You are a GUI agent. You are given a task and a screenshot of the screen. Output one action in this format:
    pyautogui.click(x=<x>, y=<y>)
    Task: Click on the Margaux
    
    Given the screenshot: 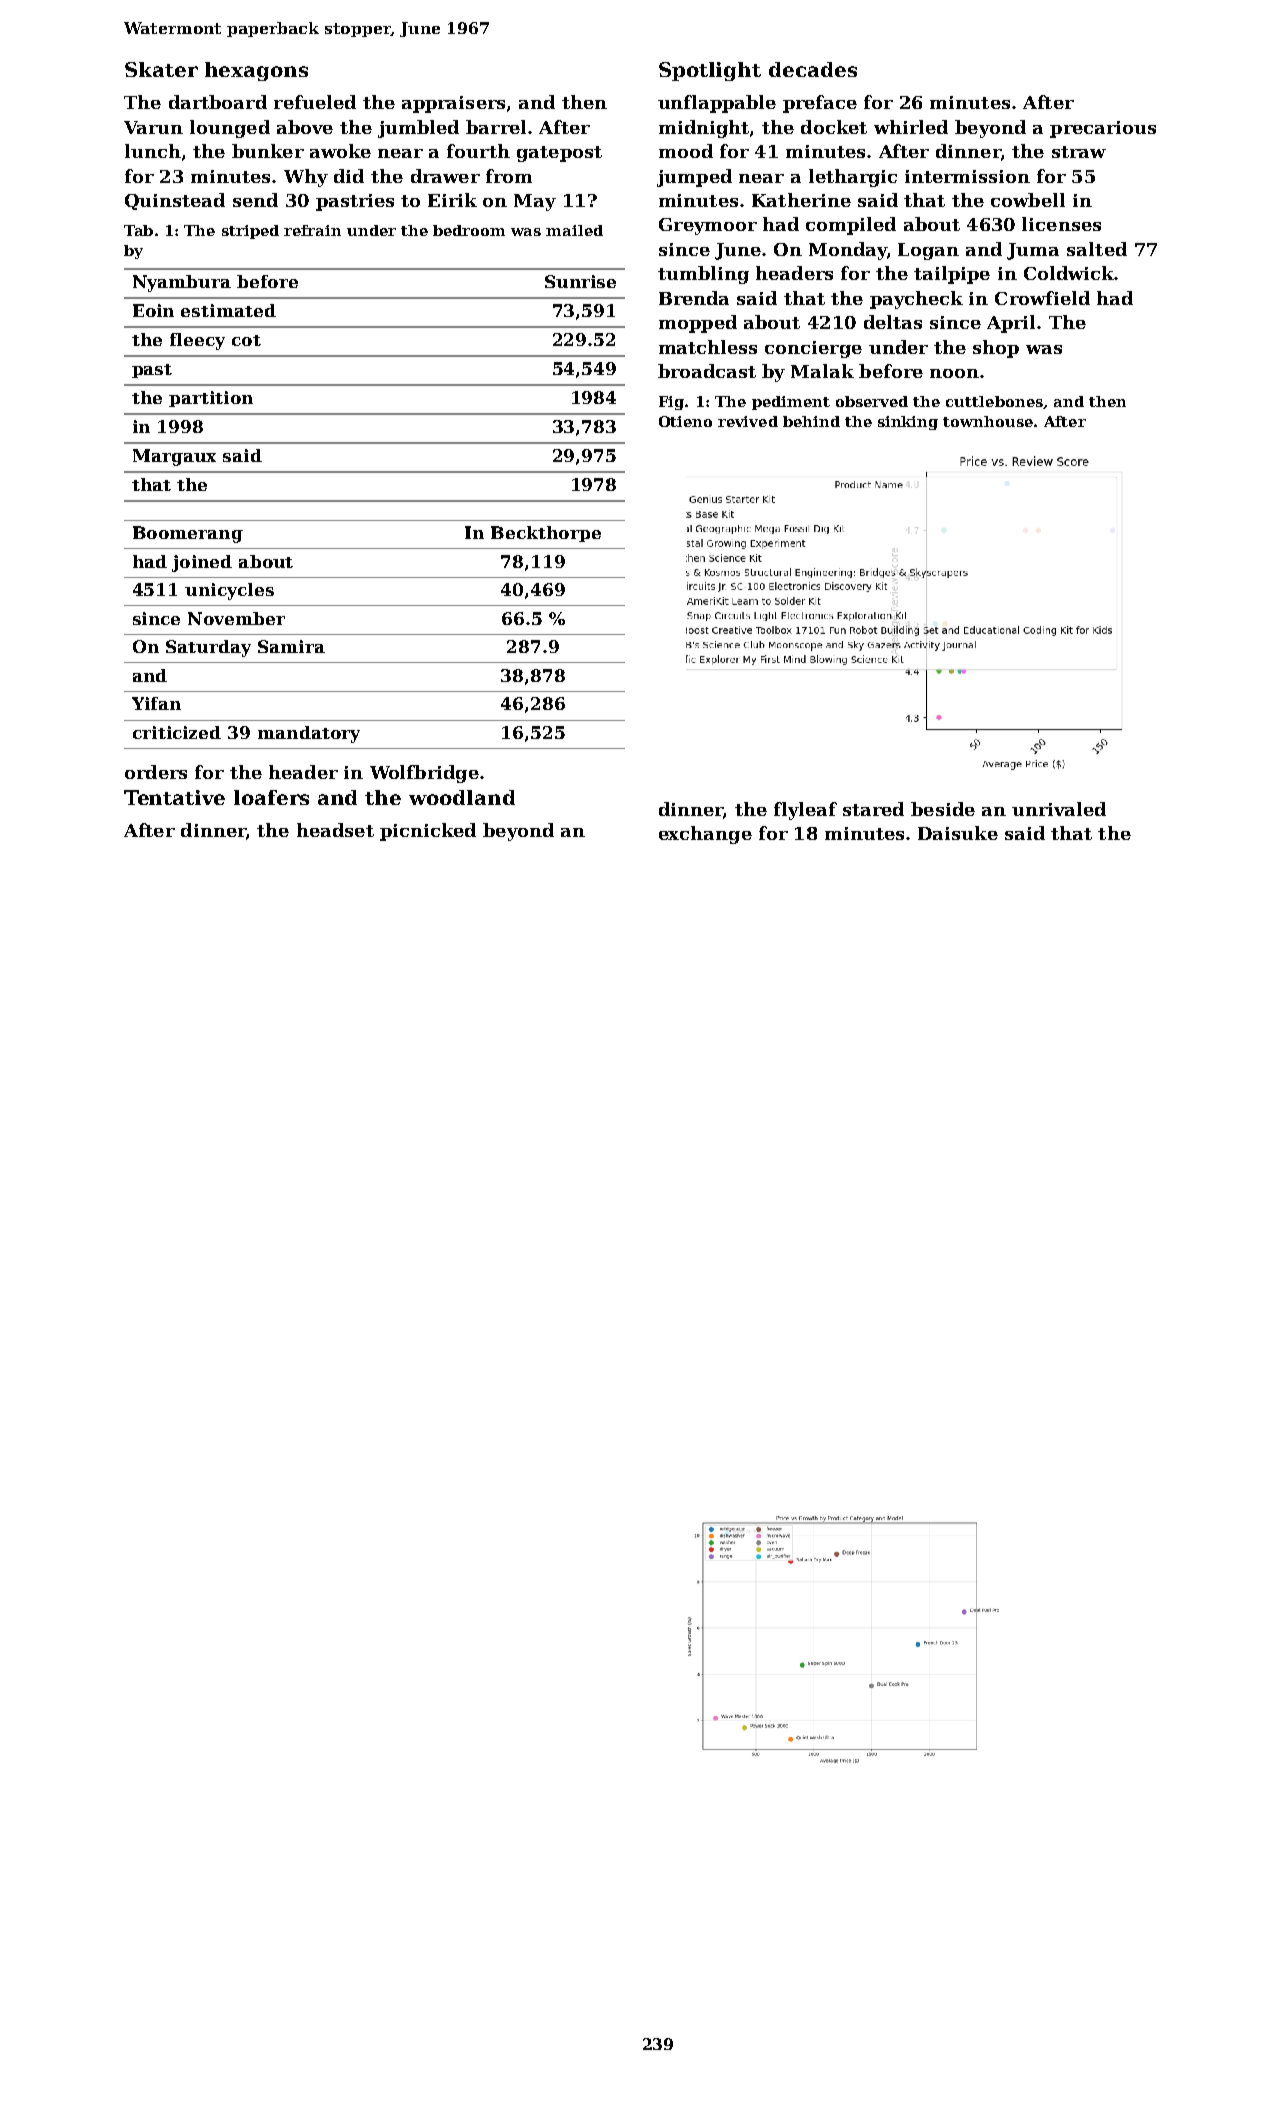 What is the action you would take?
    pyautogui.click(x=174, y=457)
